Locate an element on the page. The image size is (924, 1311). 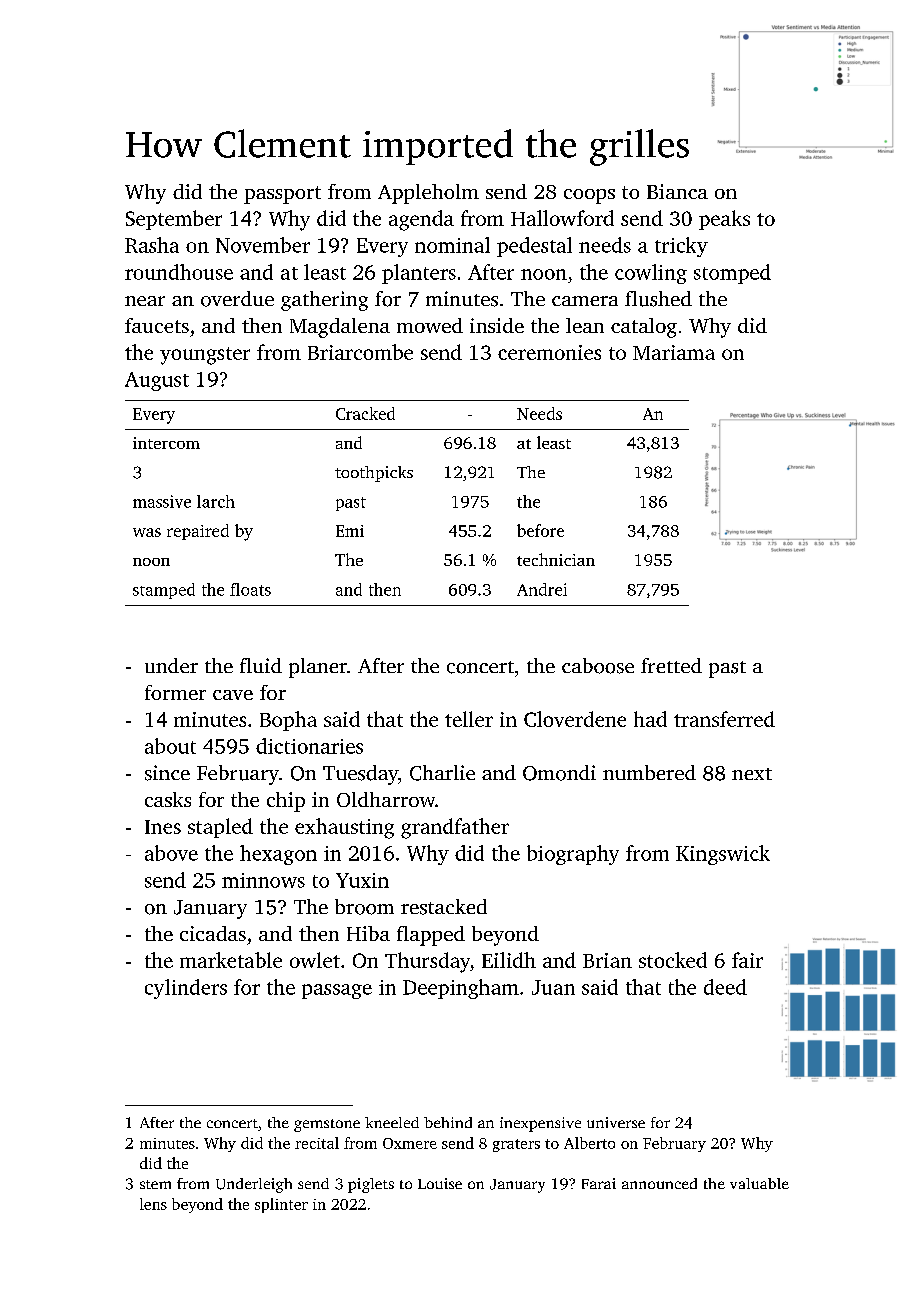
recital is located at coordinates (317, 1143).
